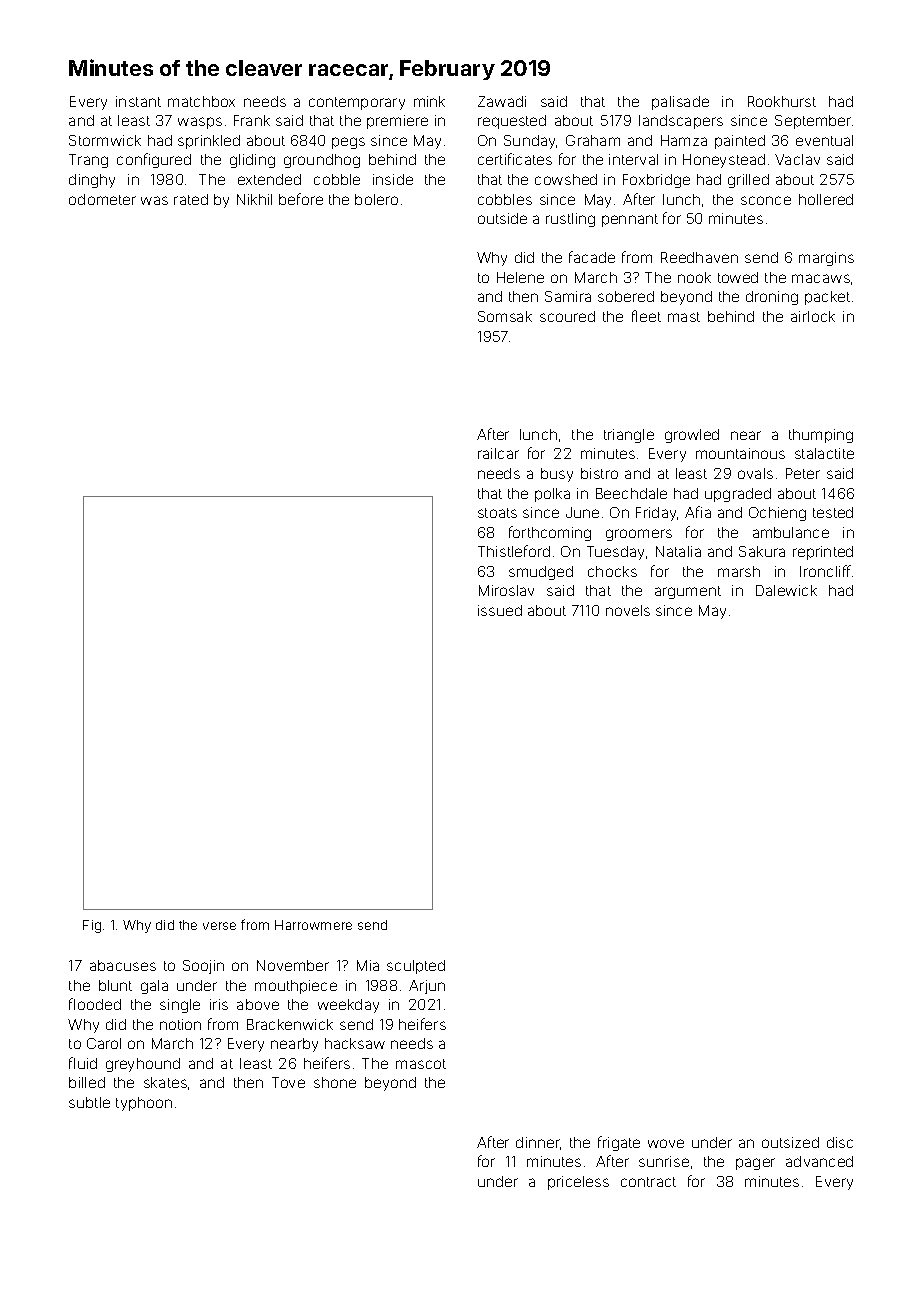  Describe the element at coordinates (191, 199) in the document. I see `rated` at that location.
